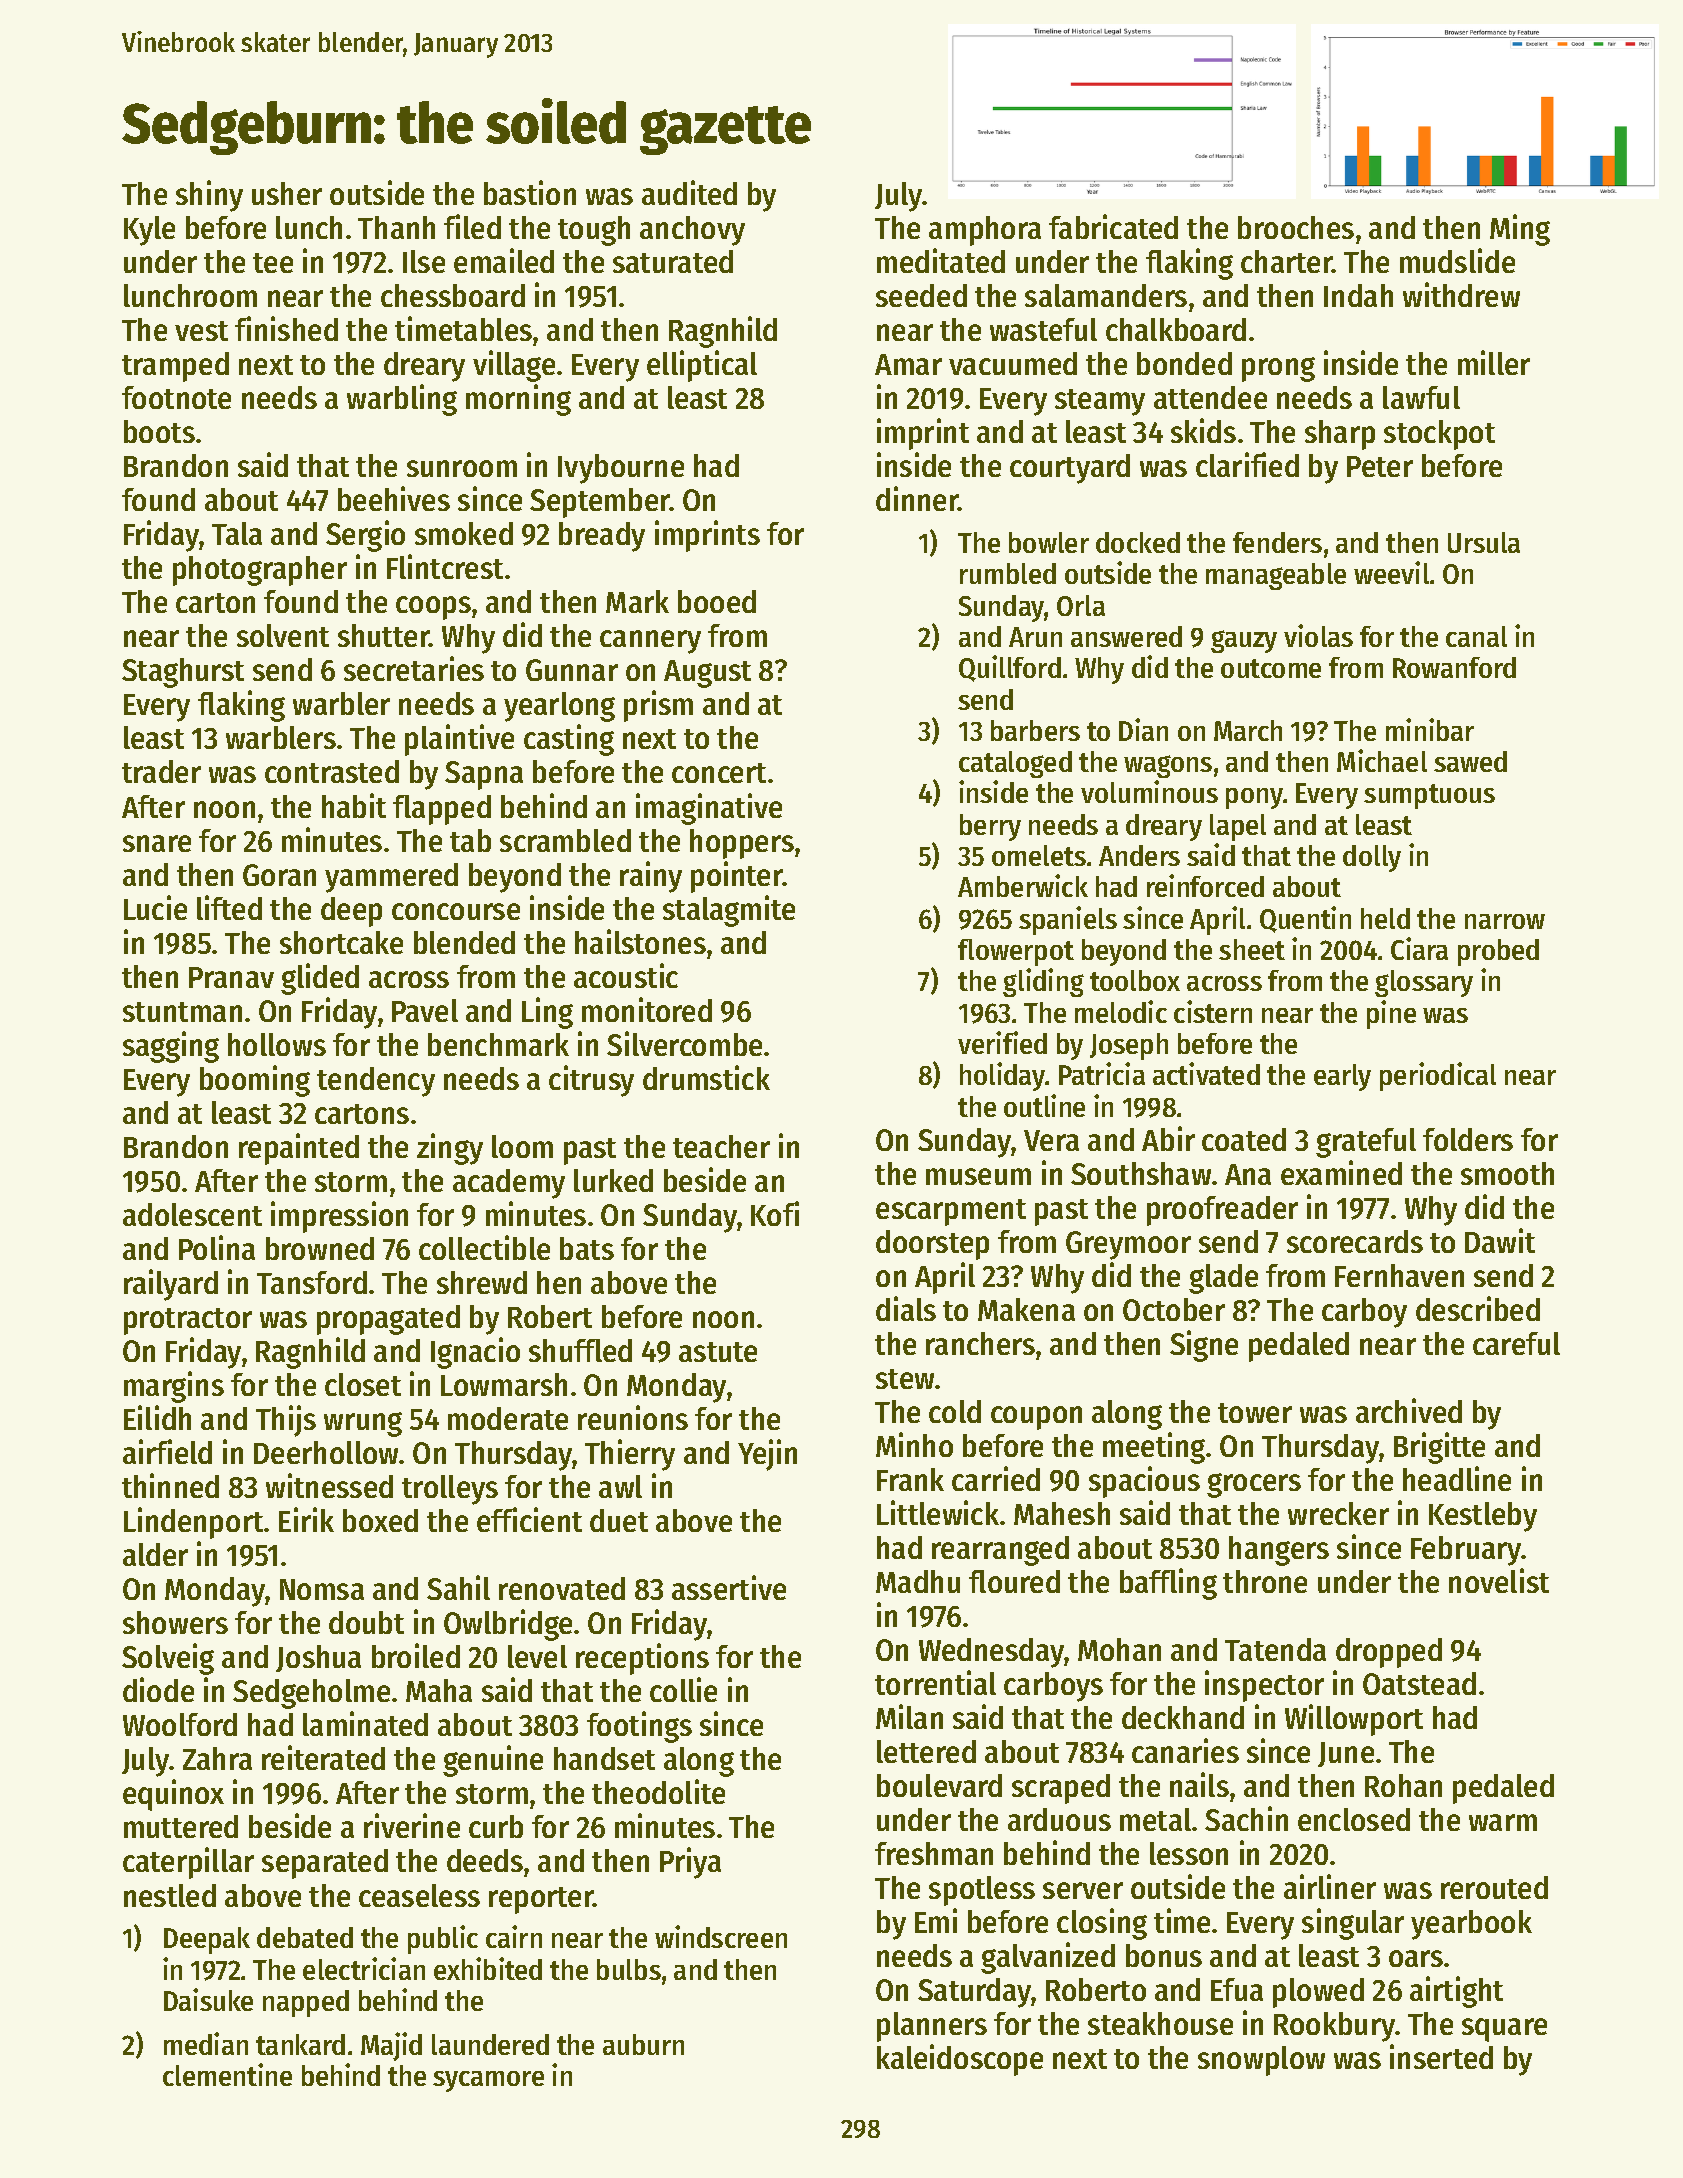 The height and width of the screenshot is (2178, 1683). What do you see at coordinates (1184, 363) in the screenshot?
I see `bonded` at bounding box center [1184, 363].
